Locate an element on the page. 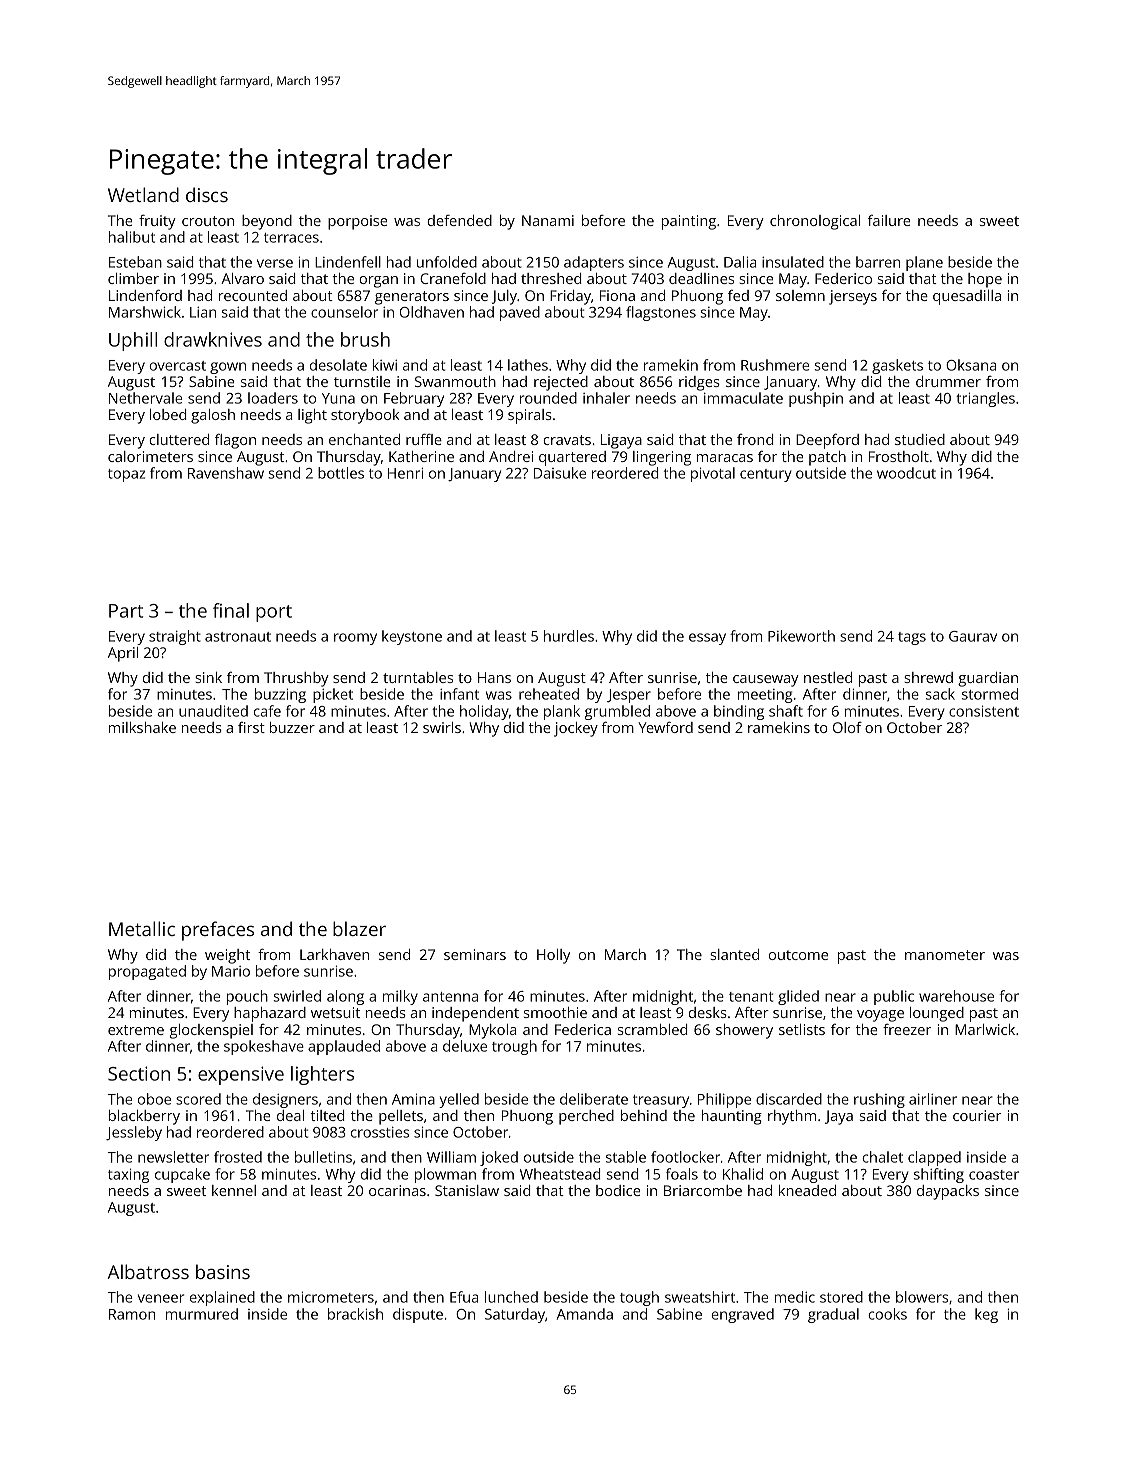  Yewford is located at coordinates (665, 727).
